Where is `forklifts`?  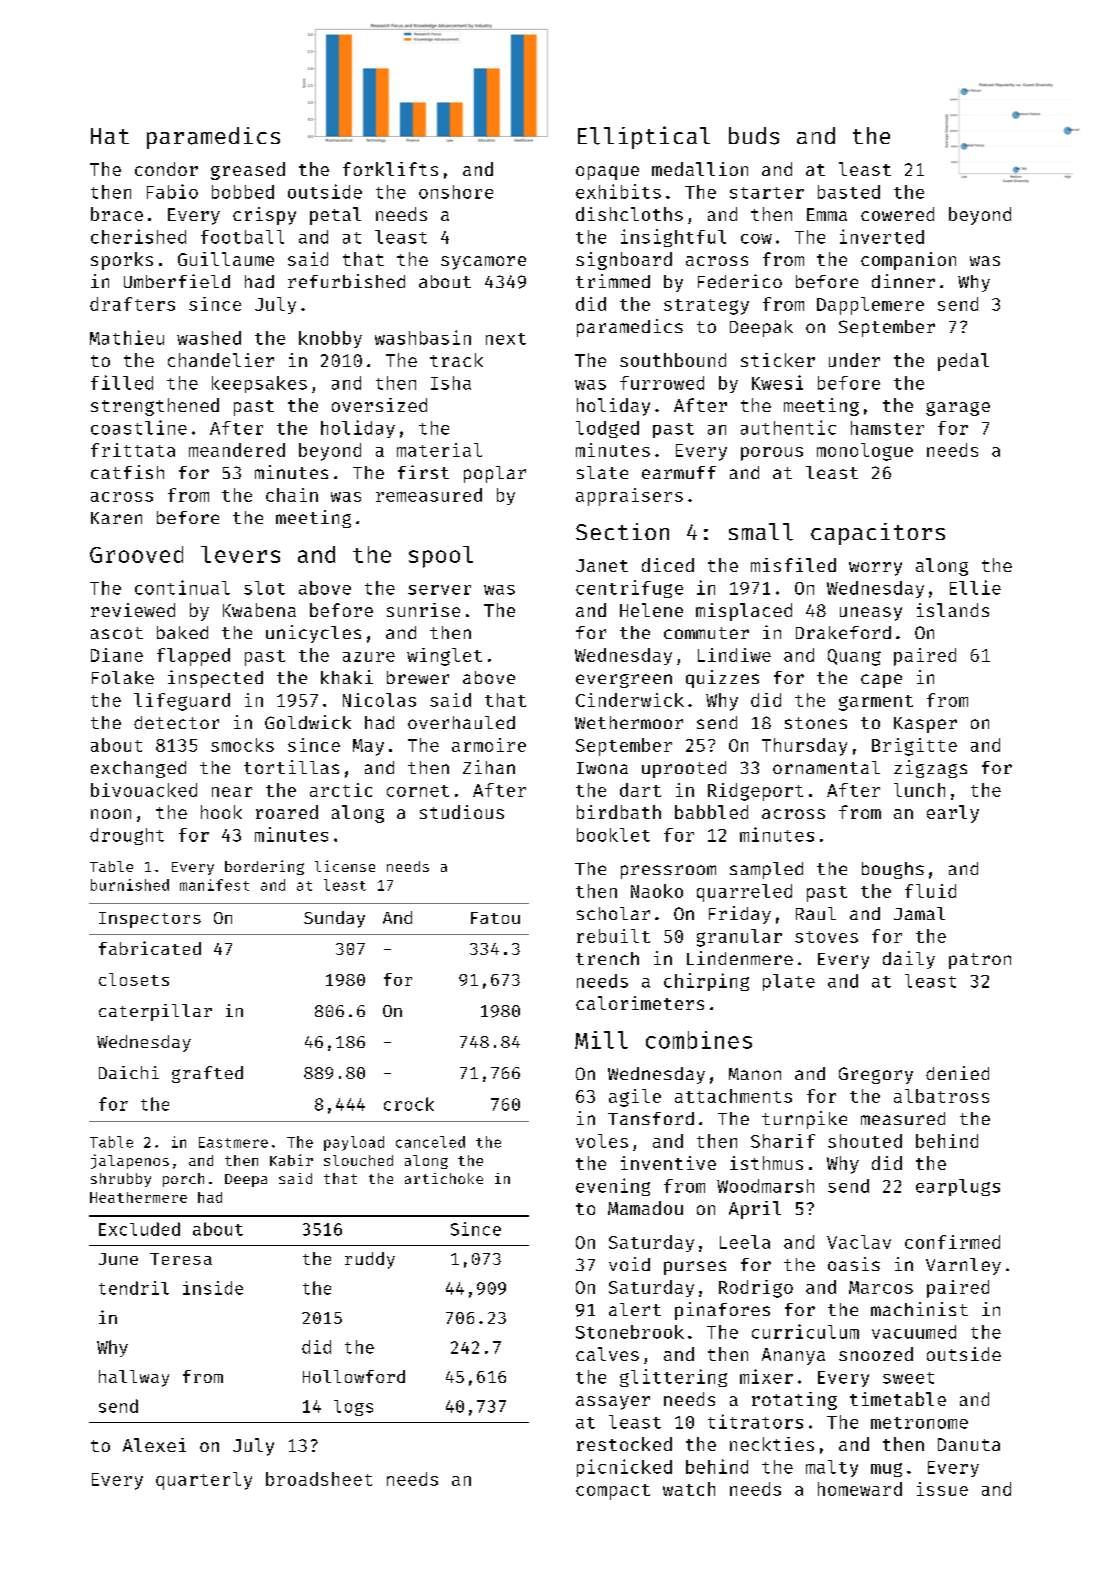
forklifts is located at coordinates (390, 169).
